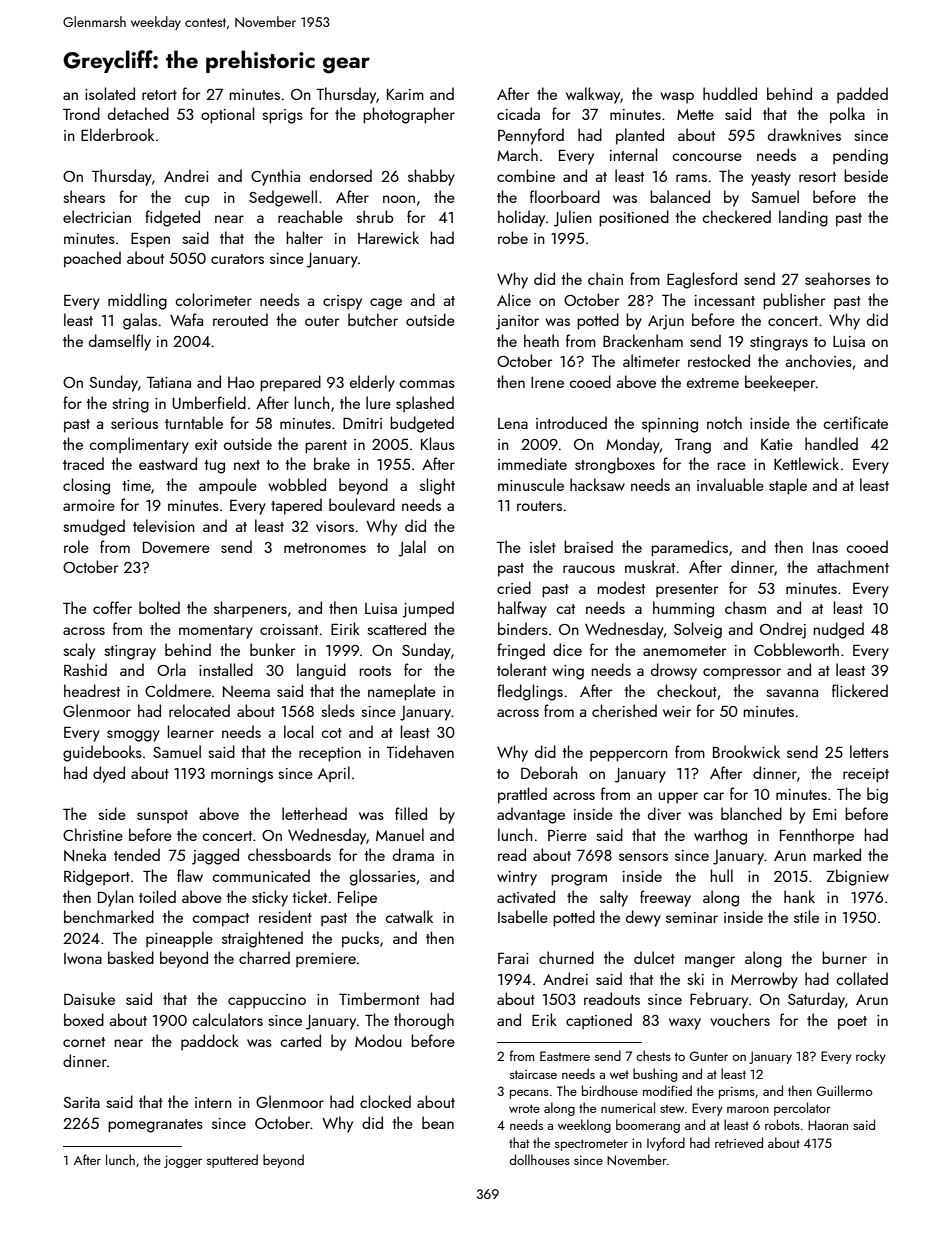  What do you see at coordinates (183, 1161) in the document?
I see `jogger` at bounding box center [183, 1161].
